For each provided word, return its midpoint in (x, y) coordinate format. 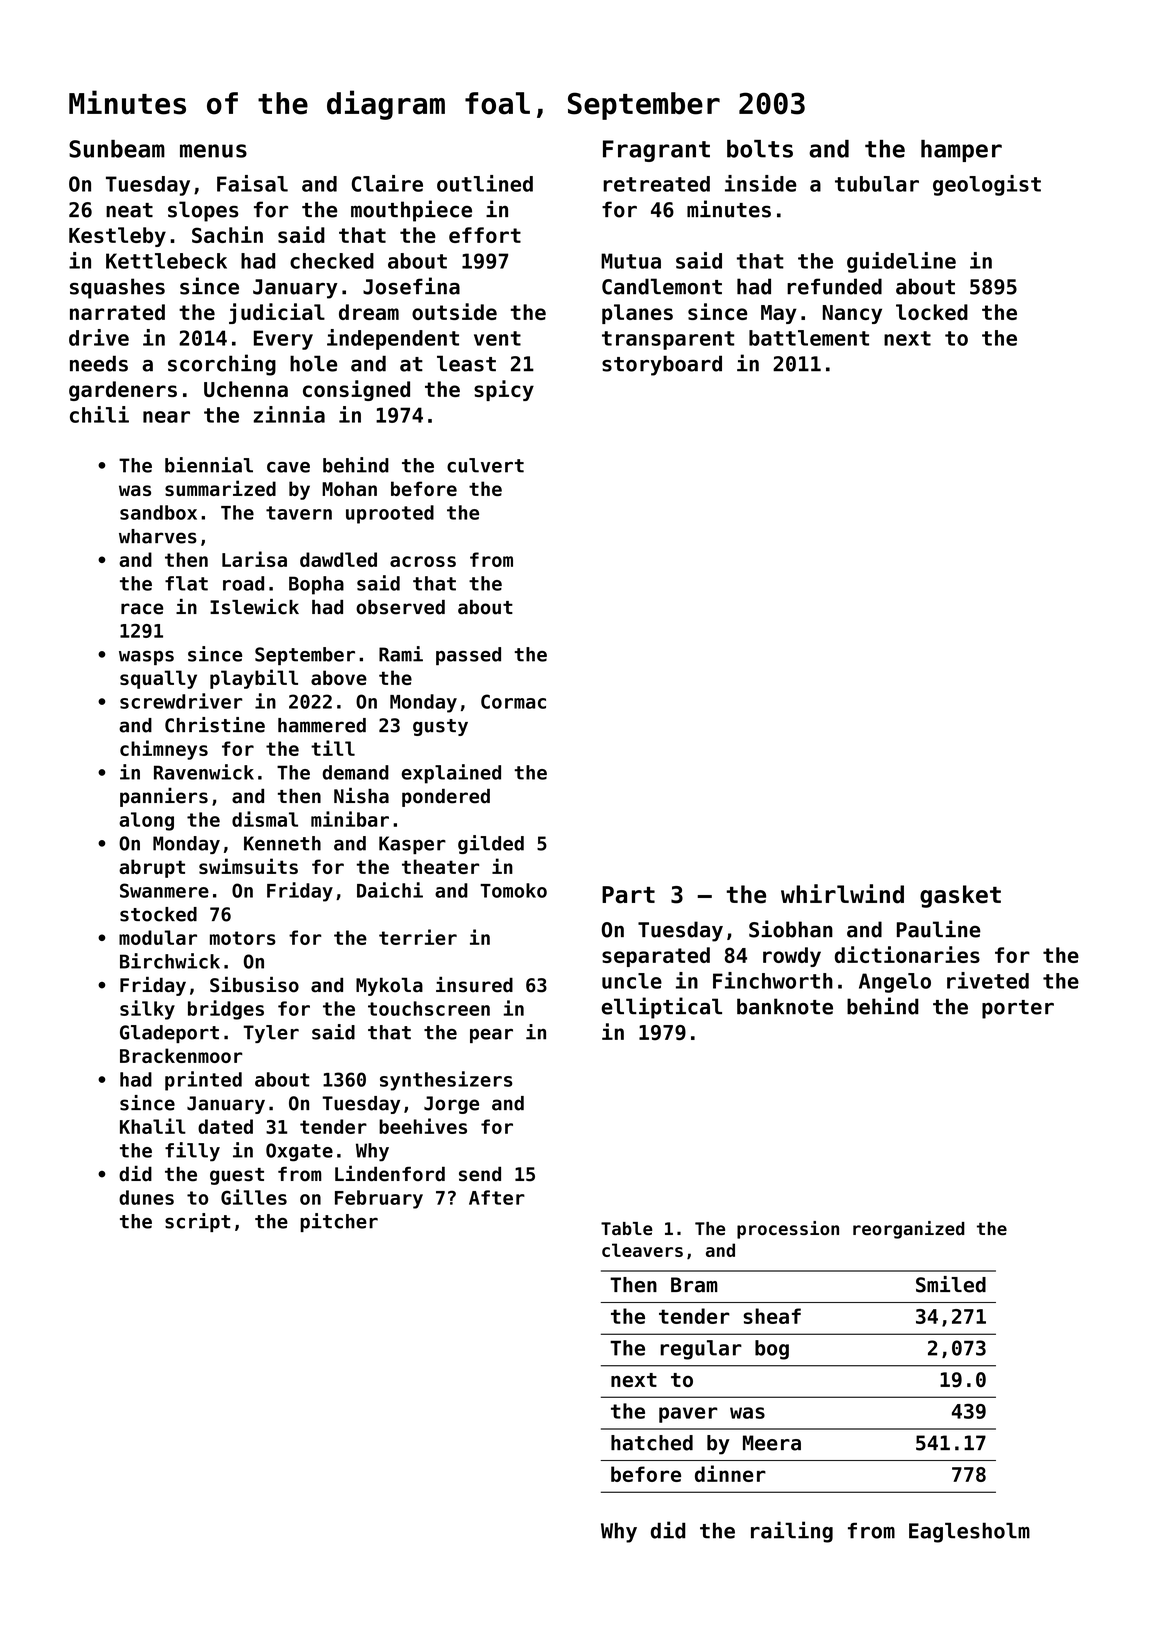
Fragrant (656, 151)
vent (497, 338)
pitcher (339, 1222)
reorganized (909, 1230)
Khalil (153, 1126)
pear (491, 1036)
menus (213, 151)
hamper (961, 151)
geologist (987, 185)
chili (99, 414)
